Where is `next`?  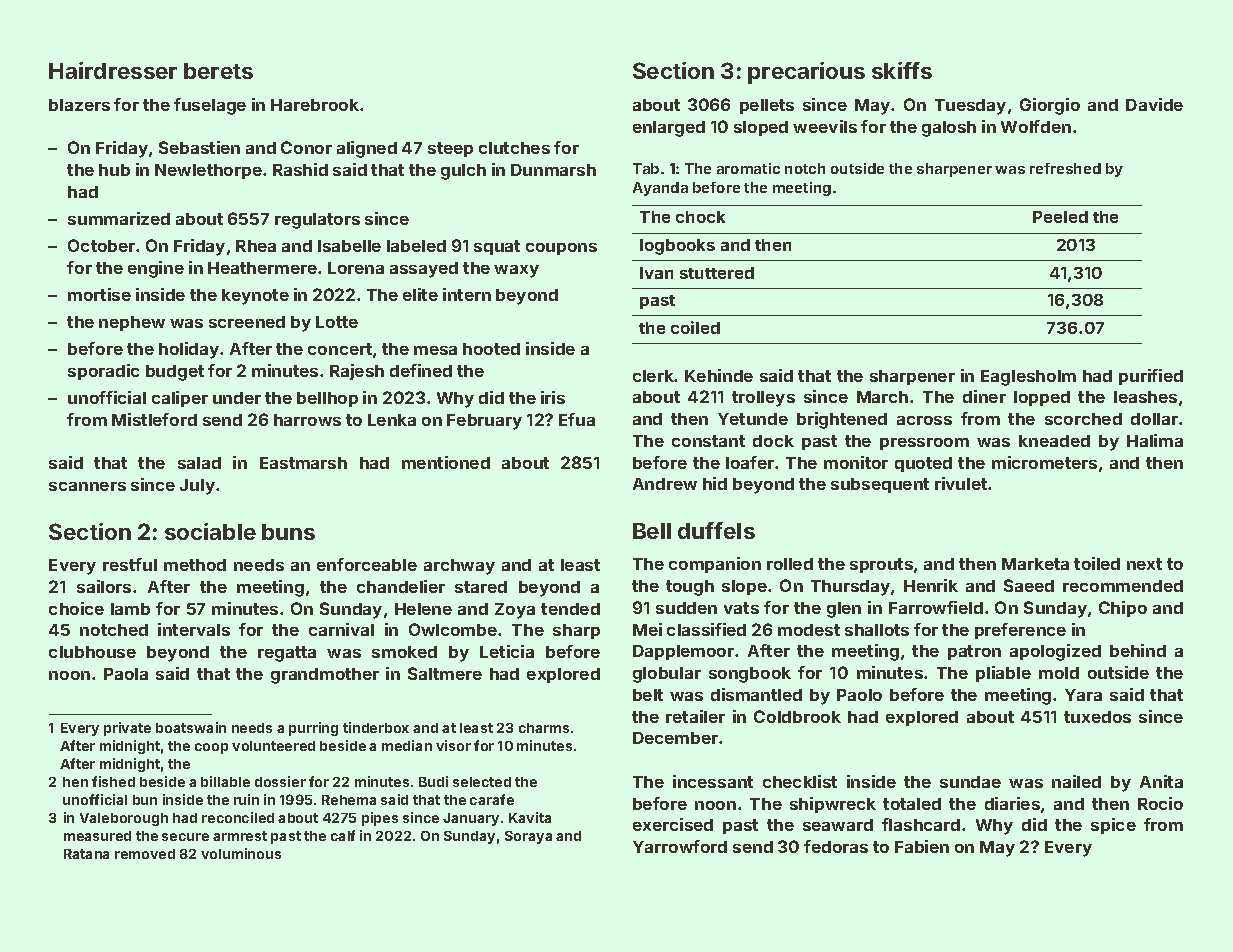 next is located at coordinates (1144, 564).
